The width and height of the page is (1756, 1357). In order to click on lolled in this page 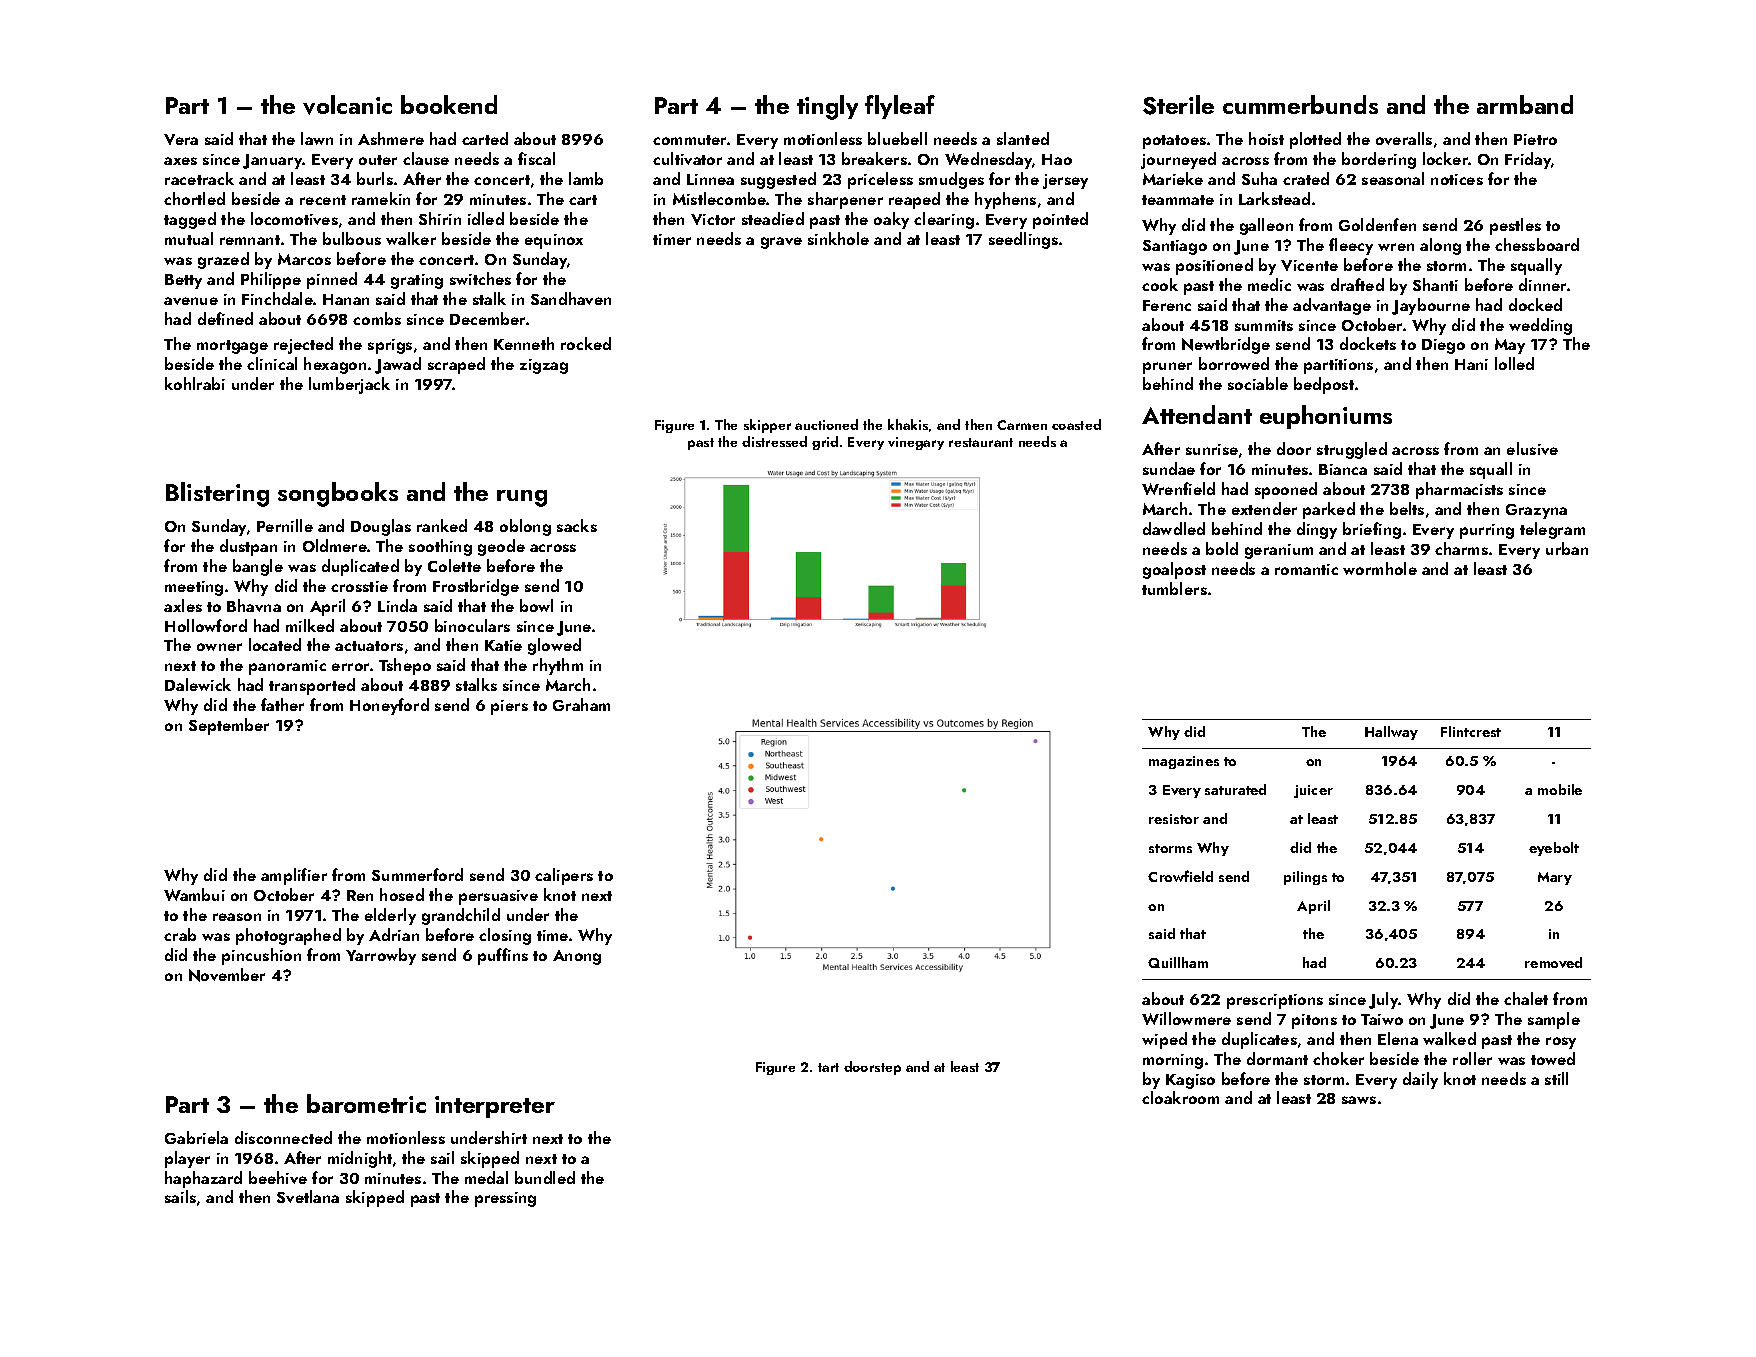, I will do `click(1514, 363)`.
